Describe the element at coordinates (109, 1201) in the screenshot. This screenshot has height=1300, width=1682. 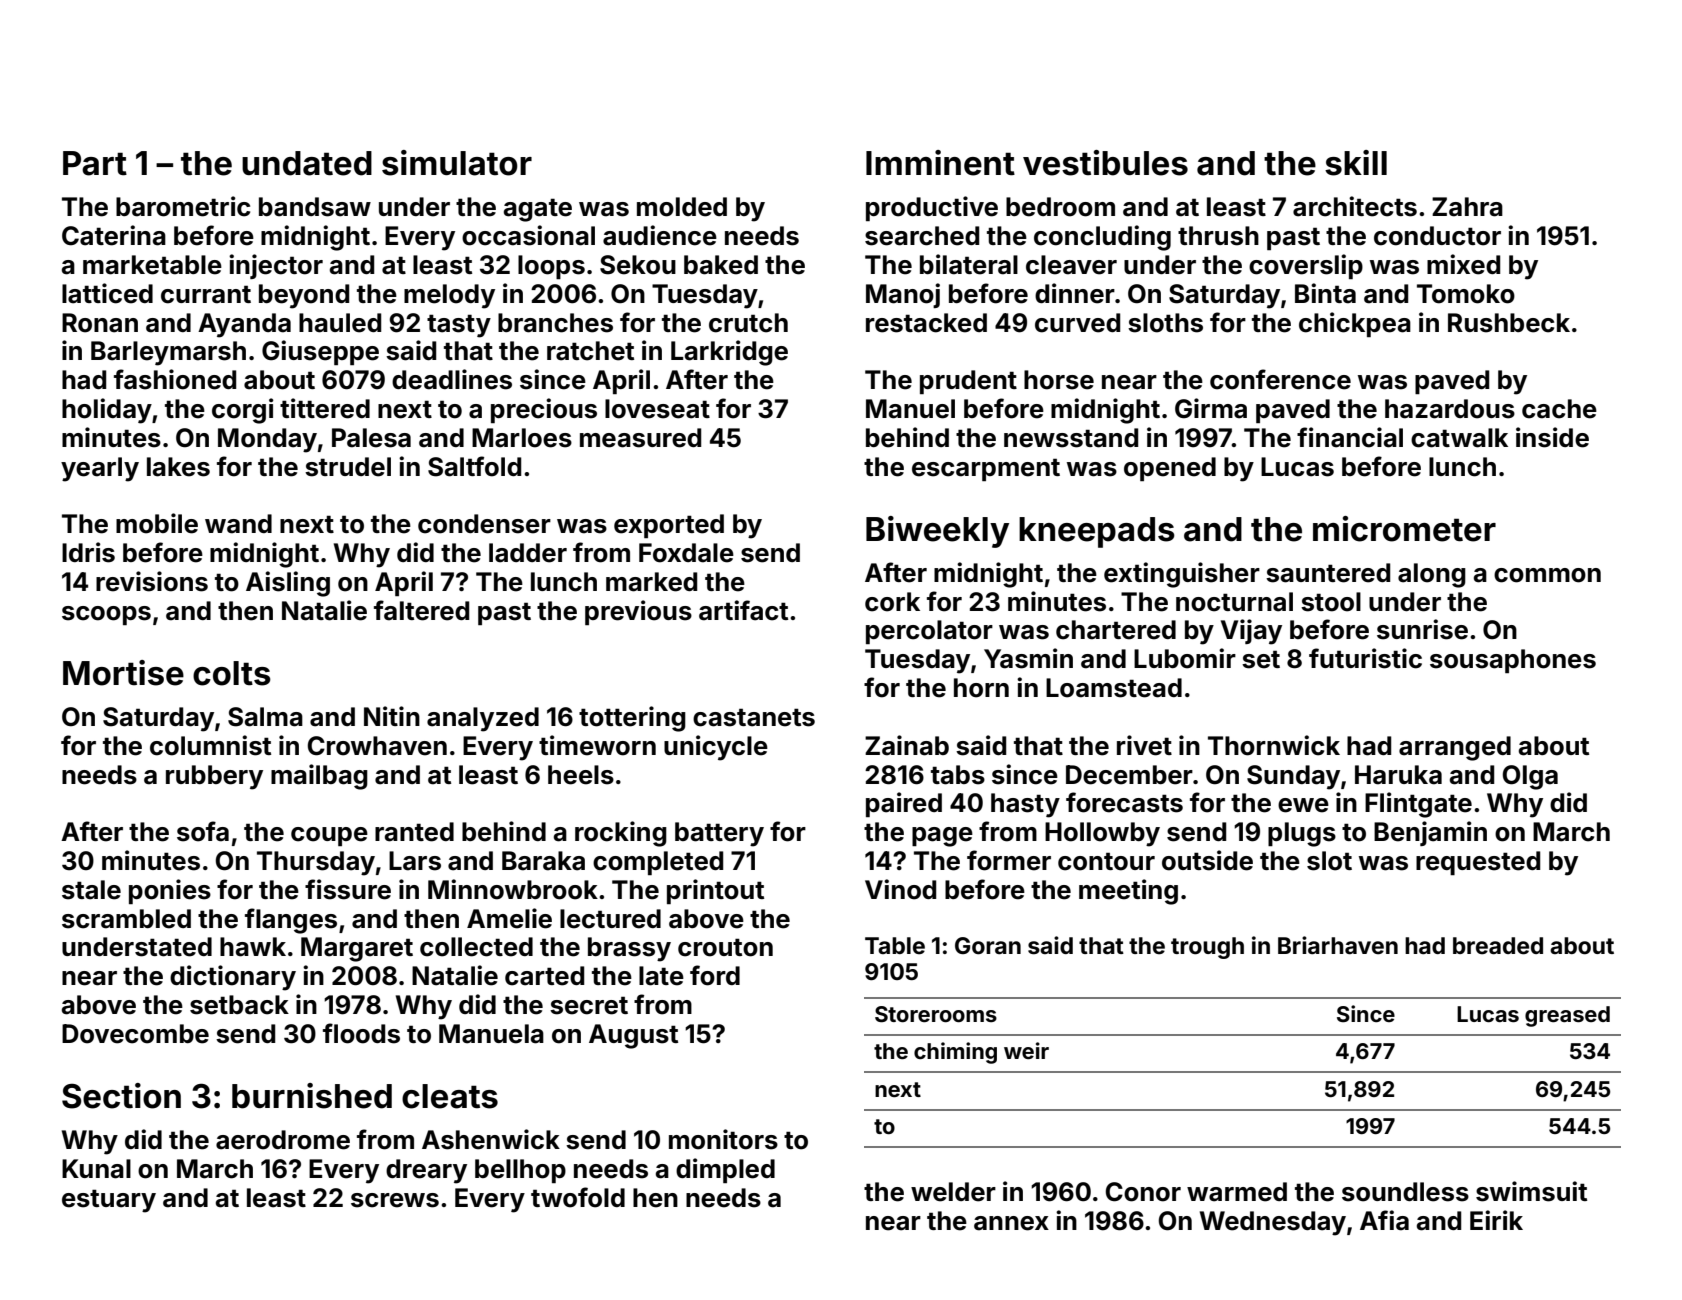
I see `estuary` at that location.
